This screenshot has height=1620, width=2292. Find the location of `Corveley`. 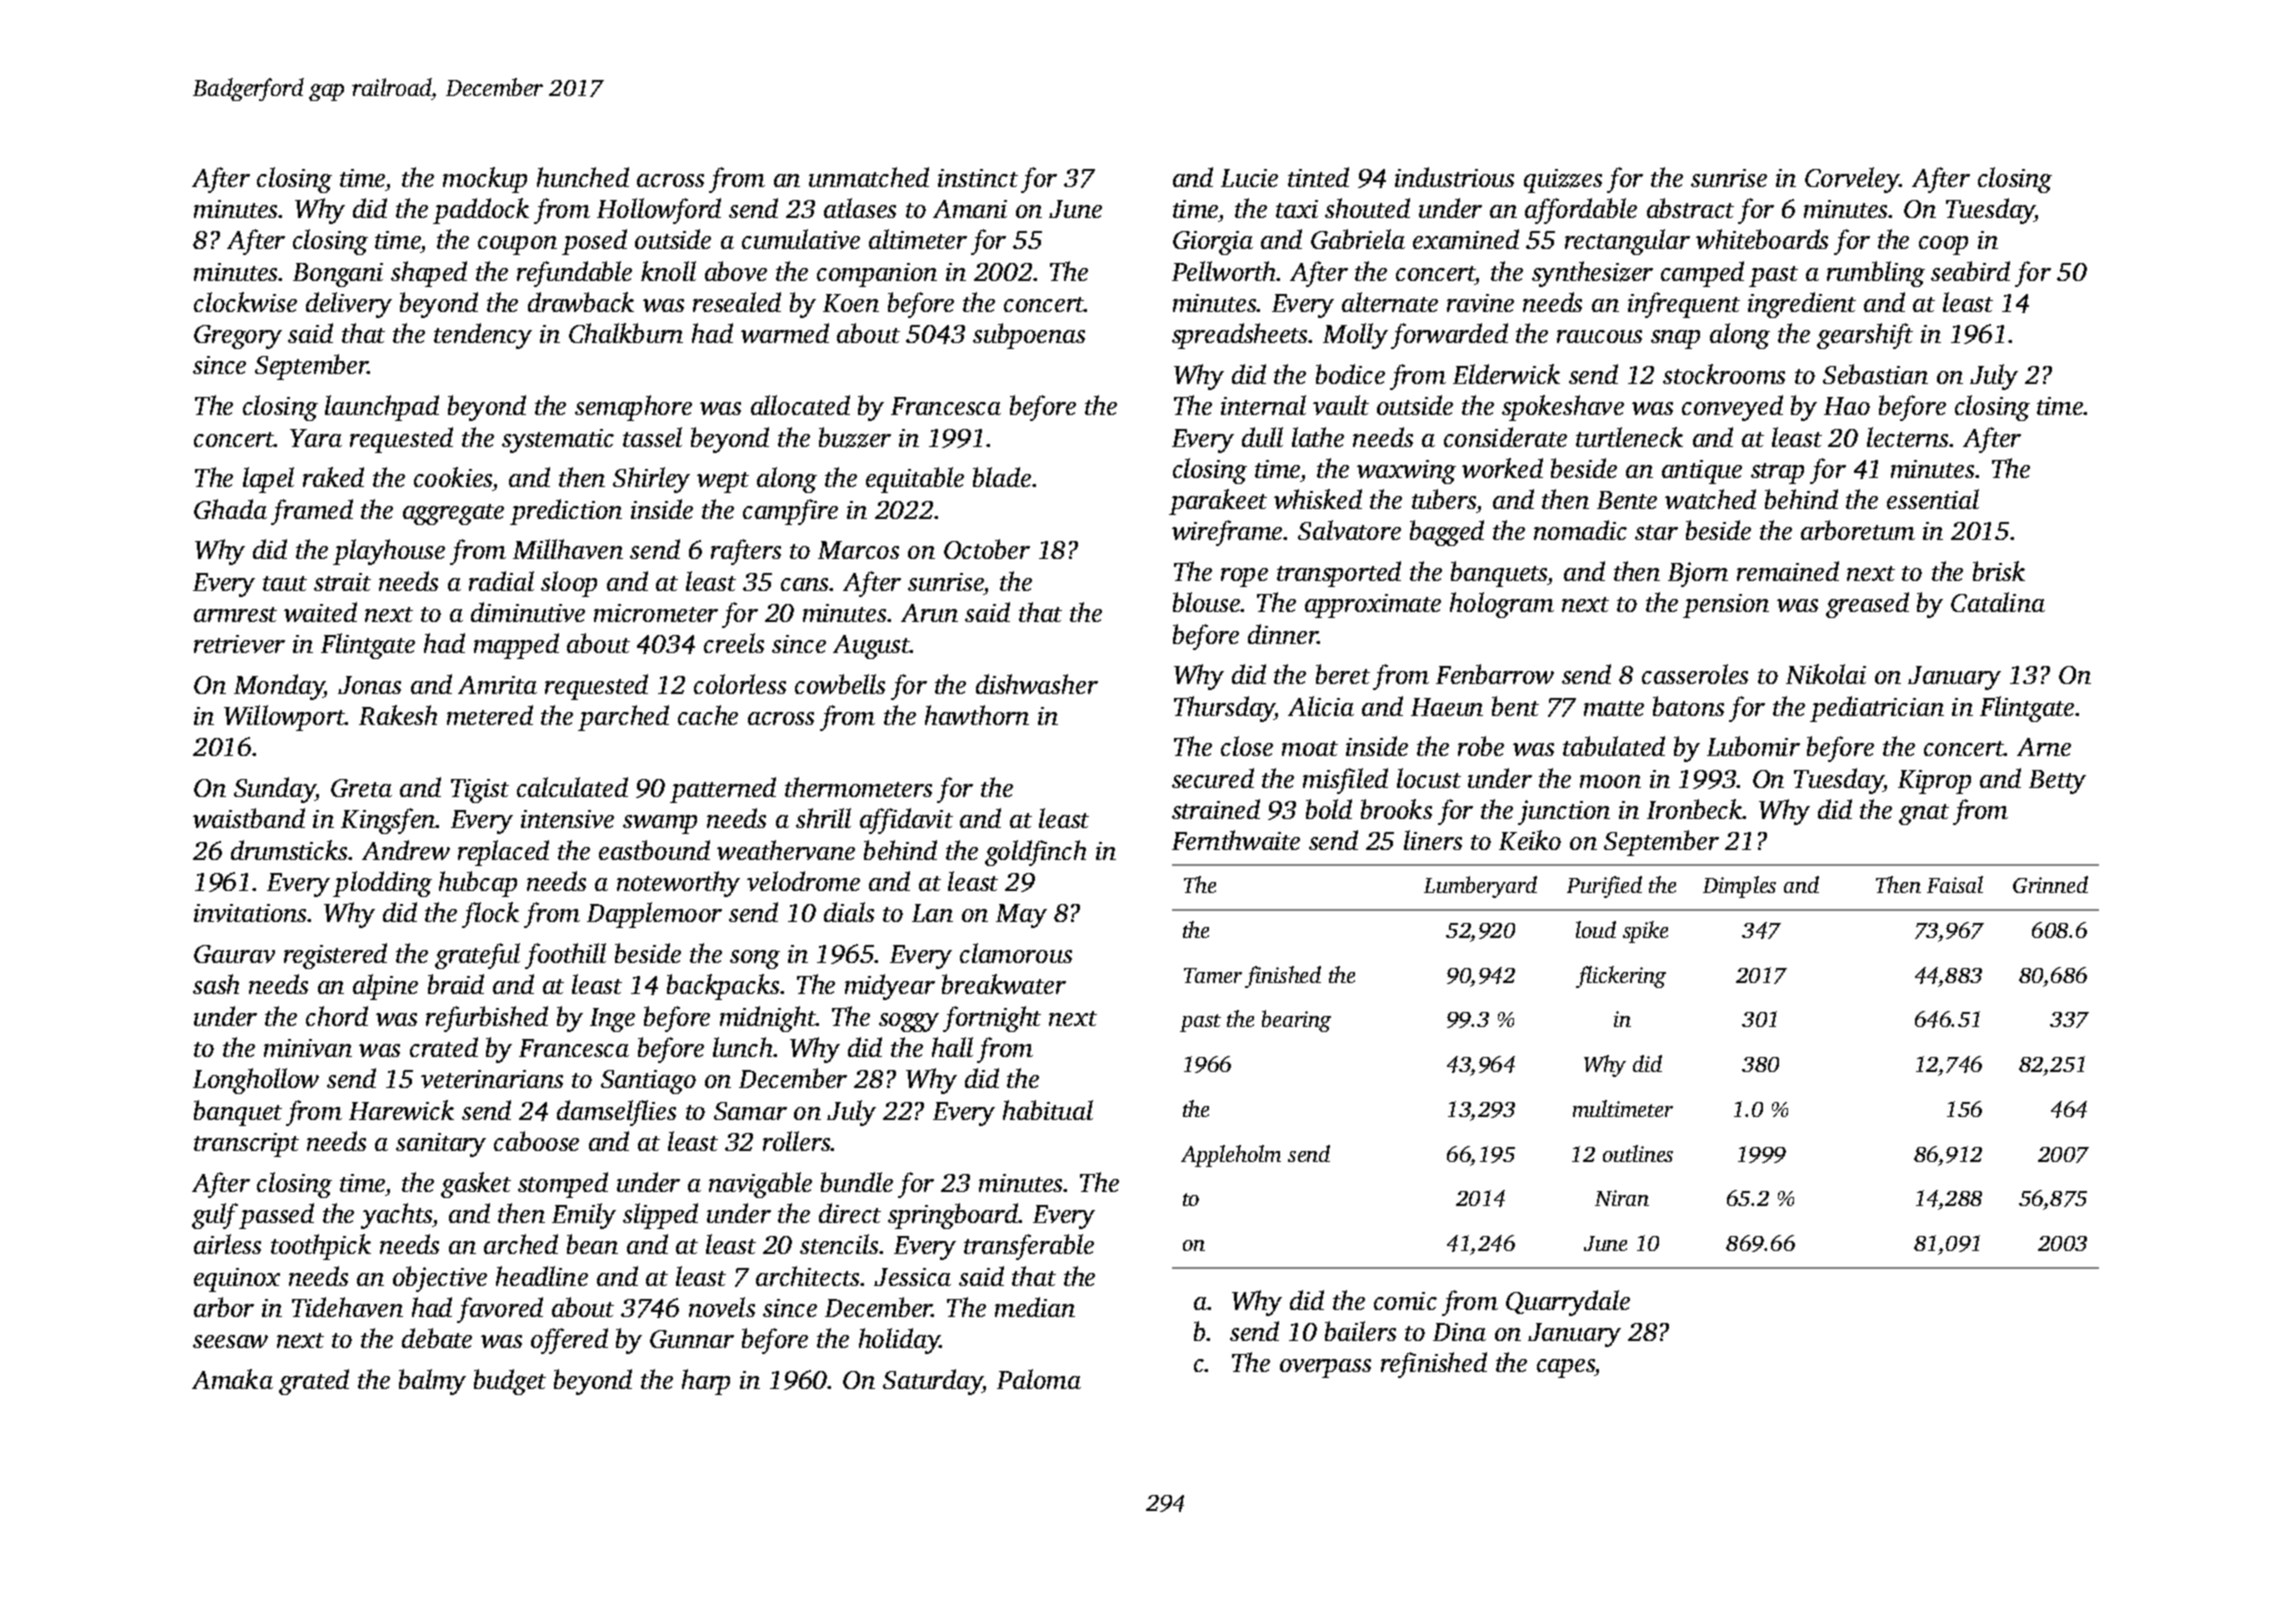

Corveley is located at coordinates (1852, 180).
